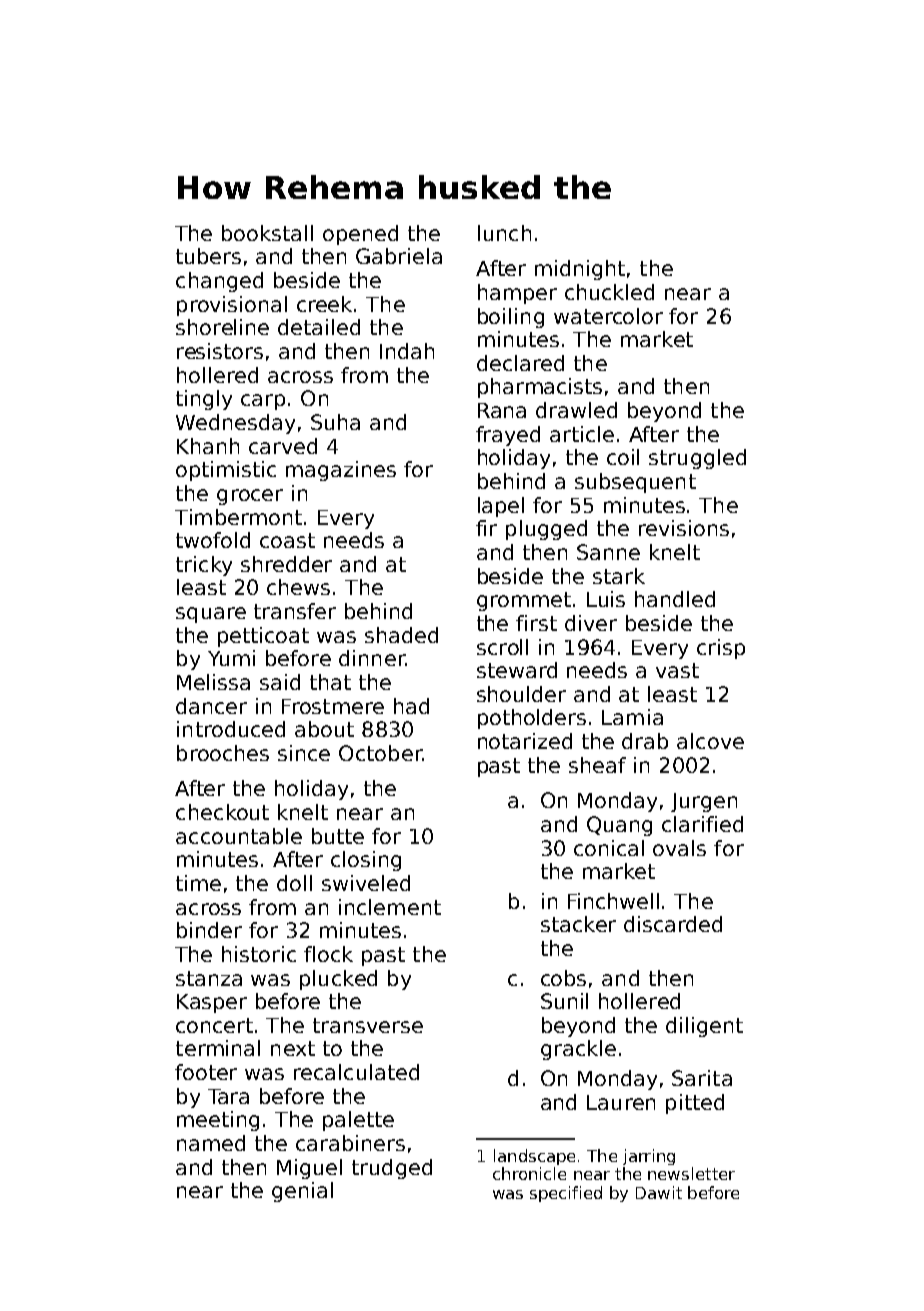  I want to click on Khanh, so click(208, 446).
